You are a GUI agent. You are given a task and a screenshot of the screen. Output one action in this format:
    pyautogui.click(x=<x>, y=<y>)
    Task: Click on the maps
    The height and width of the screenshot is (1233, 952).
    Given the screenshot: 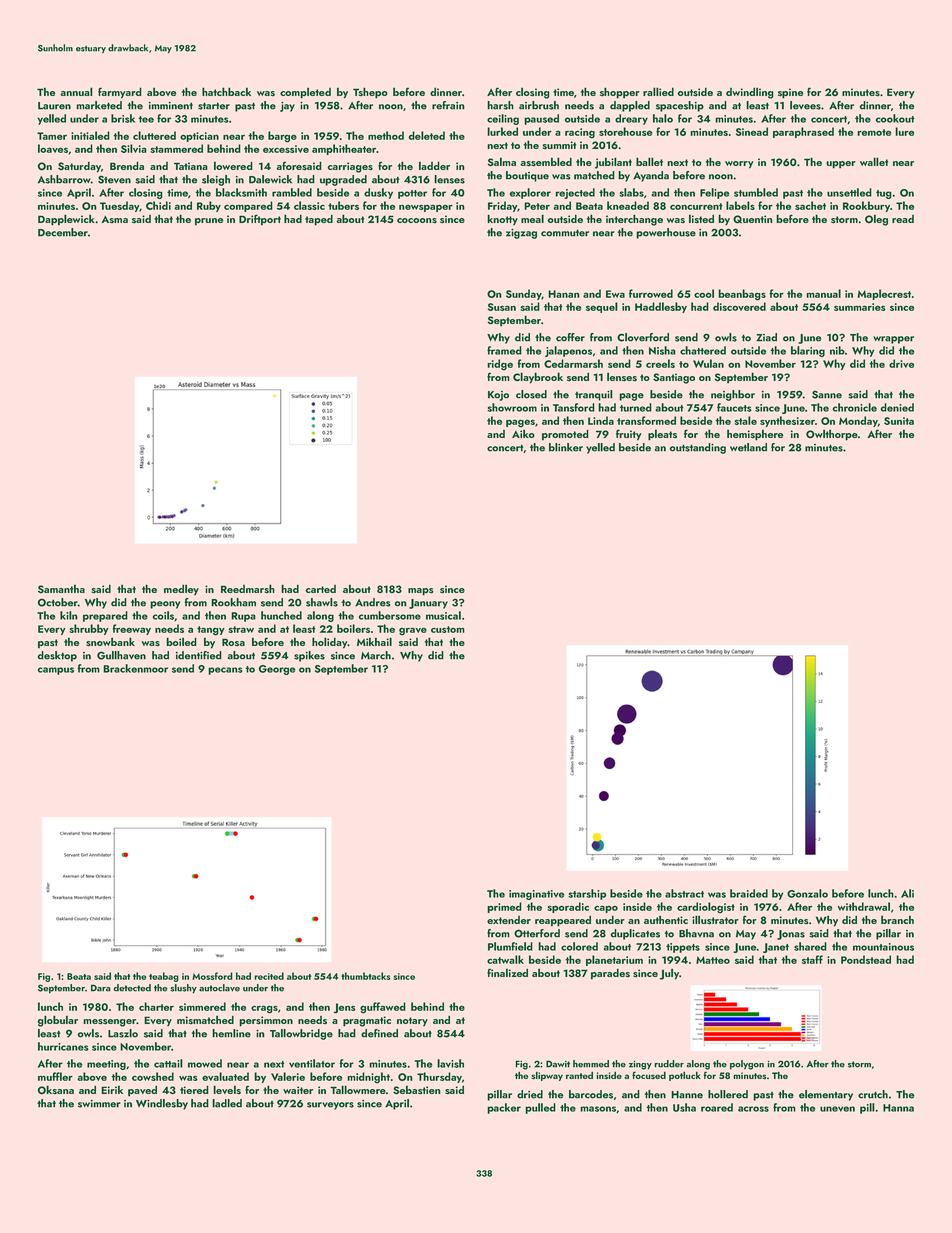 What is the action you would take?
    pyautogui.click(x=421, y=592)
